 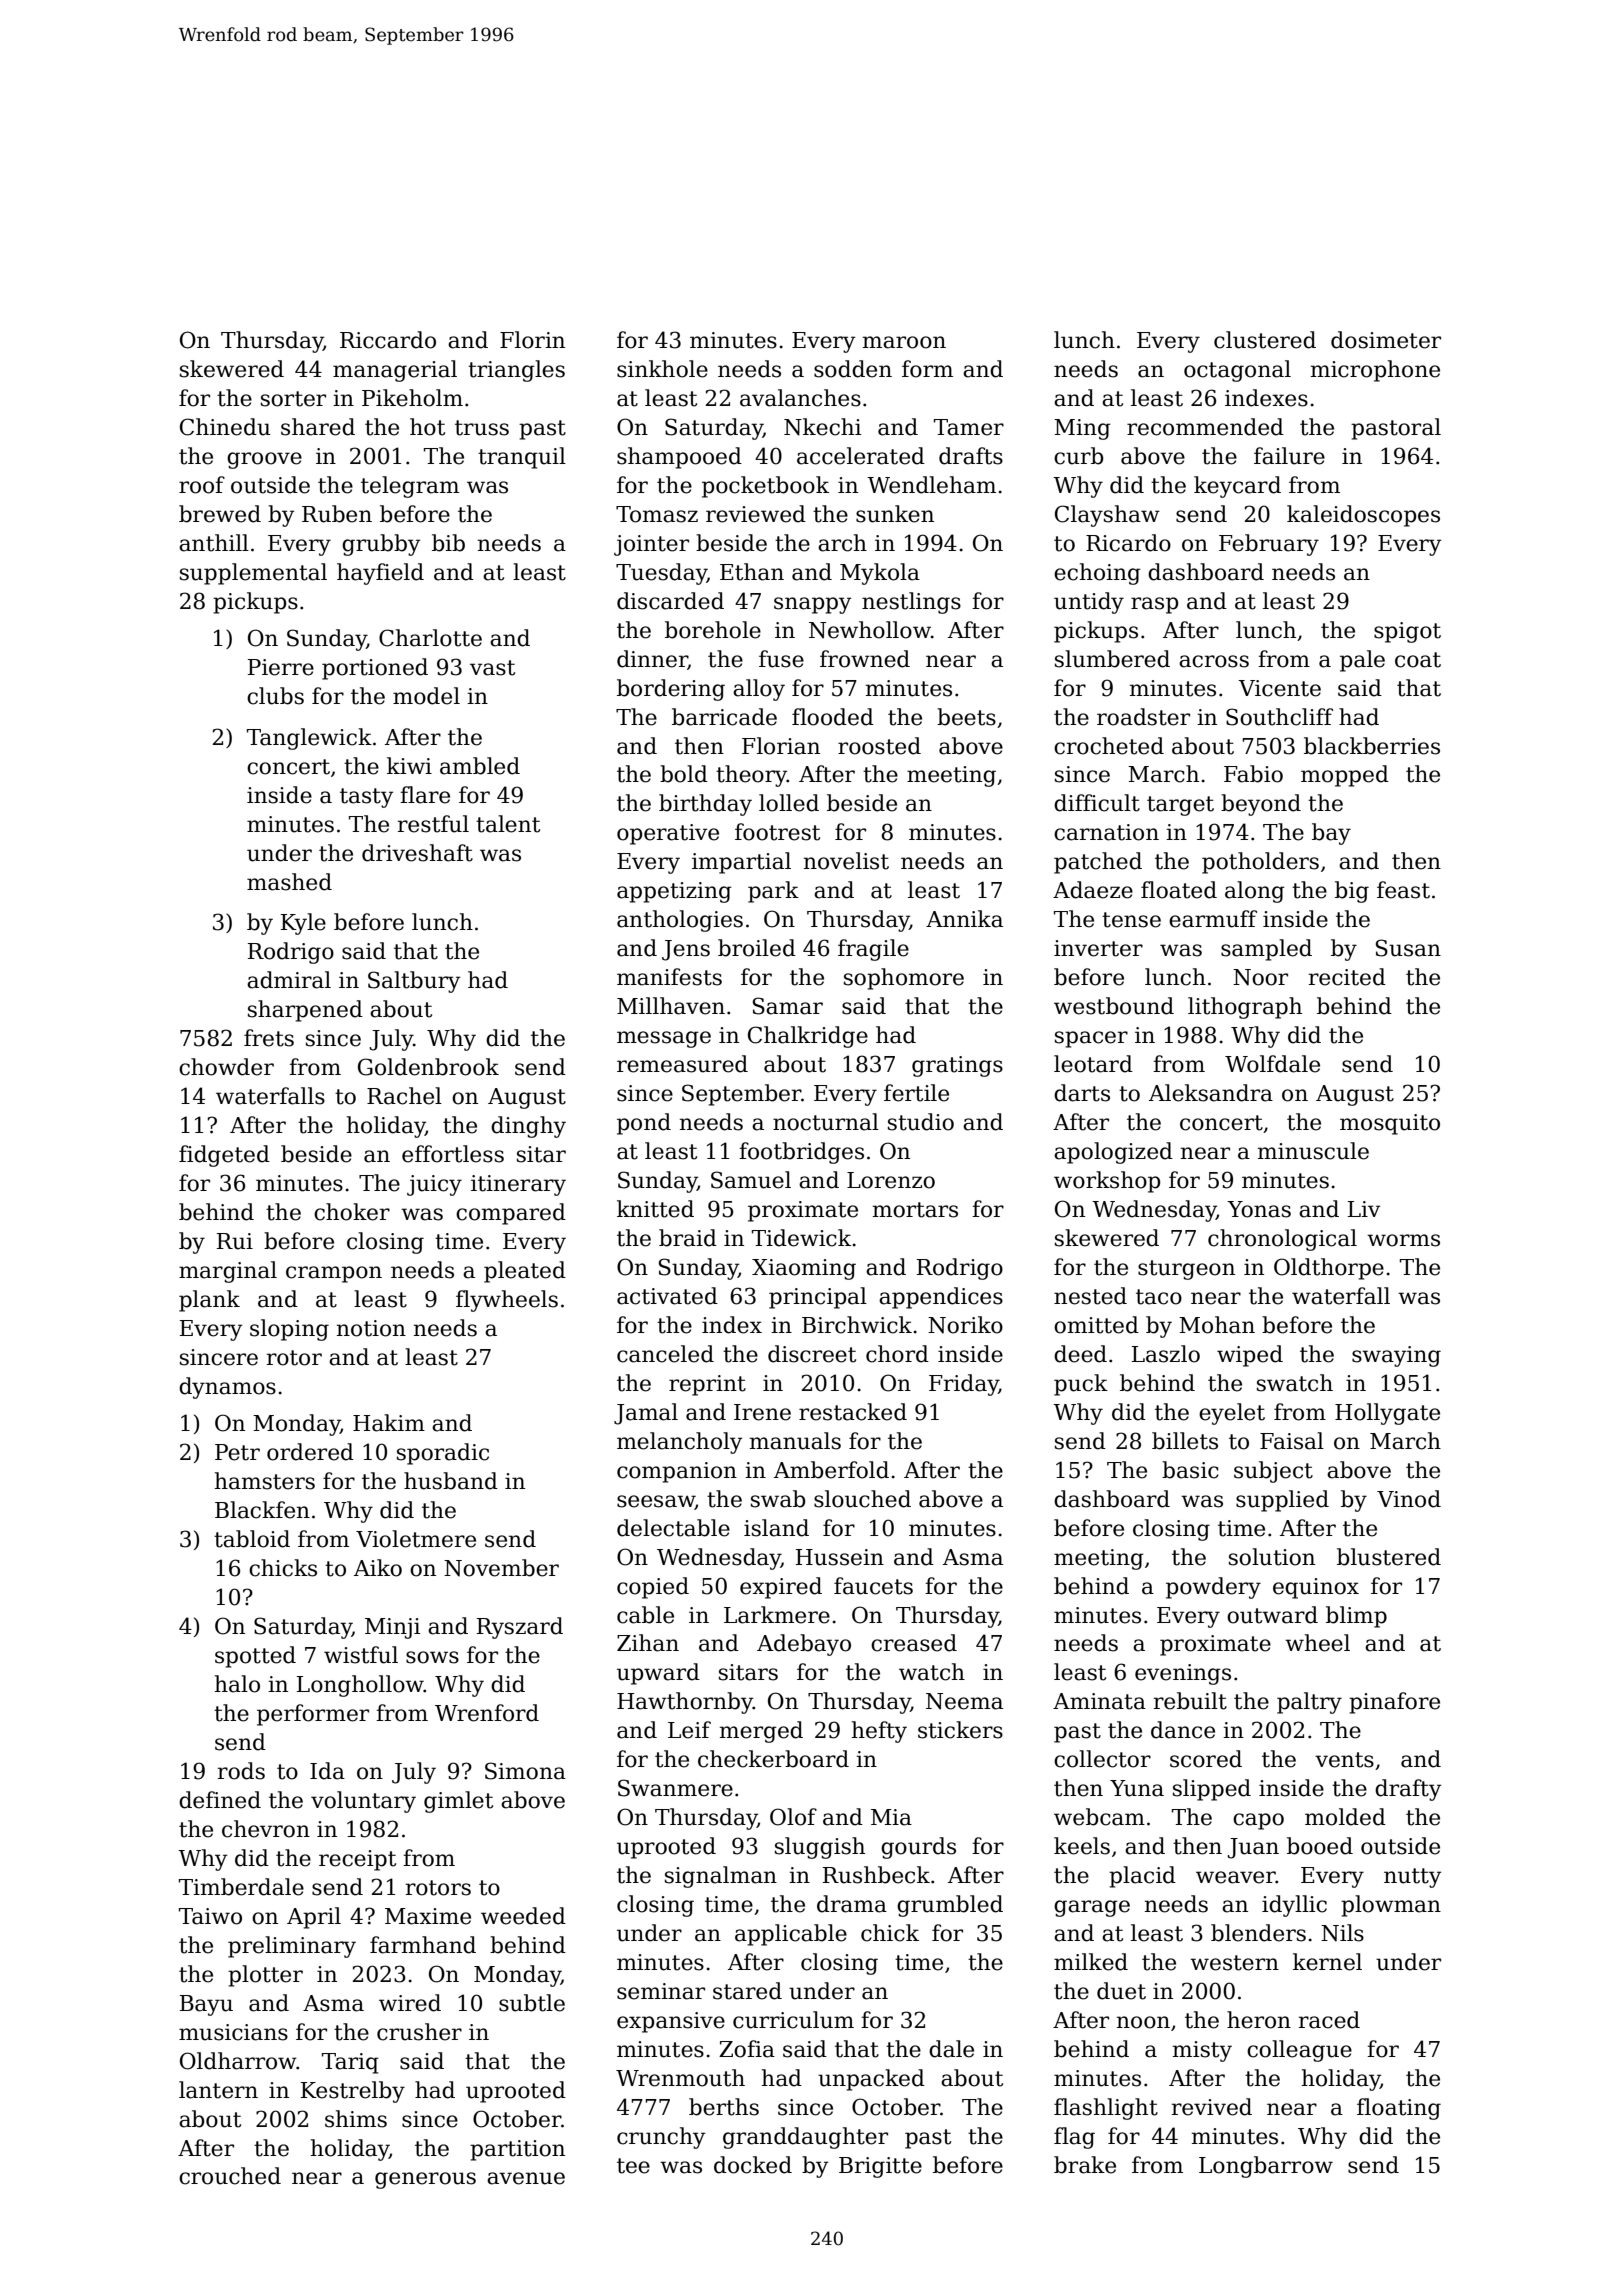 What do you see at coordinates (793, 2020) in the page?
I see `curriculum` at bounding box center [793, 2020].
